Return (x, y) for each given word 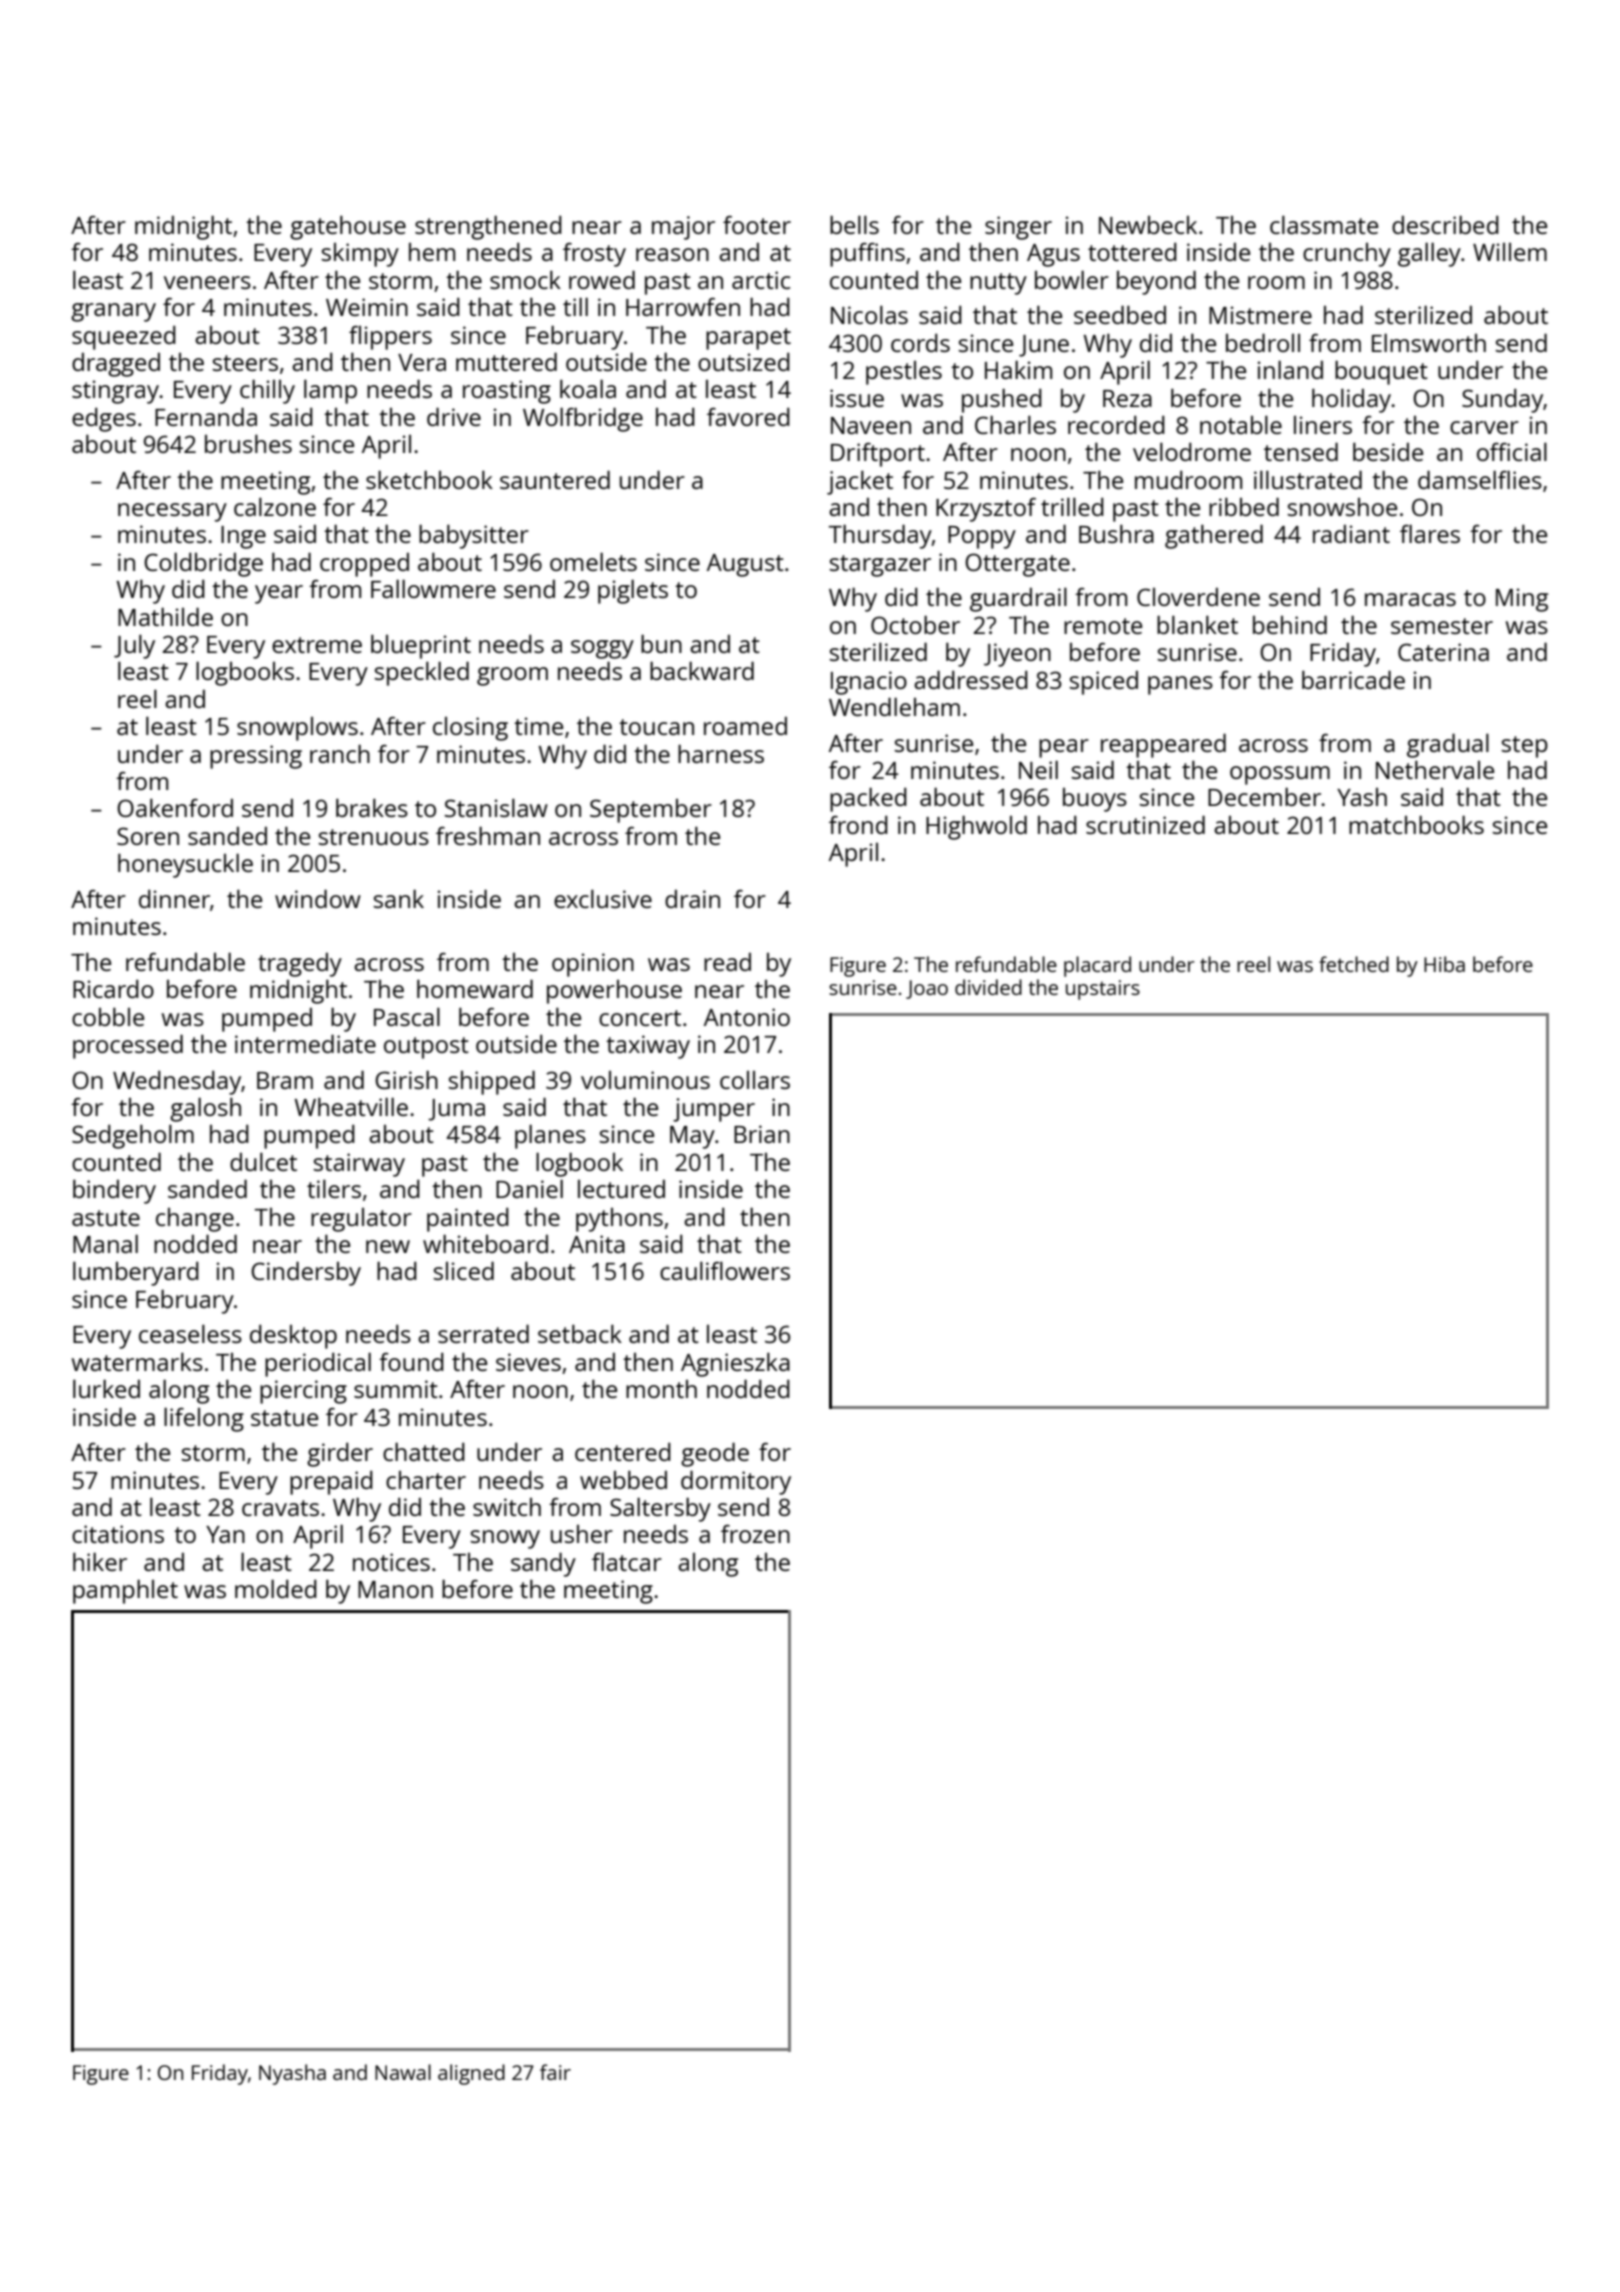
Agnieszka (735, 1364)
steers (245, 363)
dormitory (736, 1482)
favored (748, 416)
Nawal (403, 2072)
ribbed (1244, 506)
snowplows (297, 729)
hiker (100, 1561)
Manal (105, 1243)
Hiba (1444, 964)
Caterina (1443, 652)
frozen (755, 1534)
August (745, 565)
